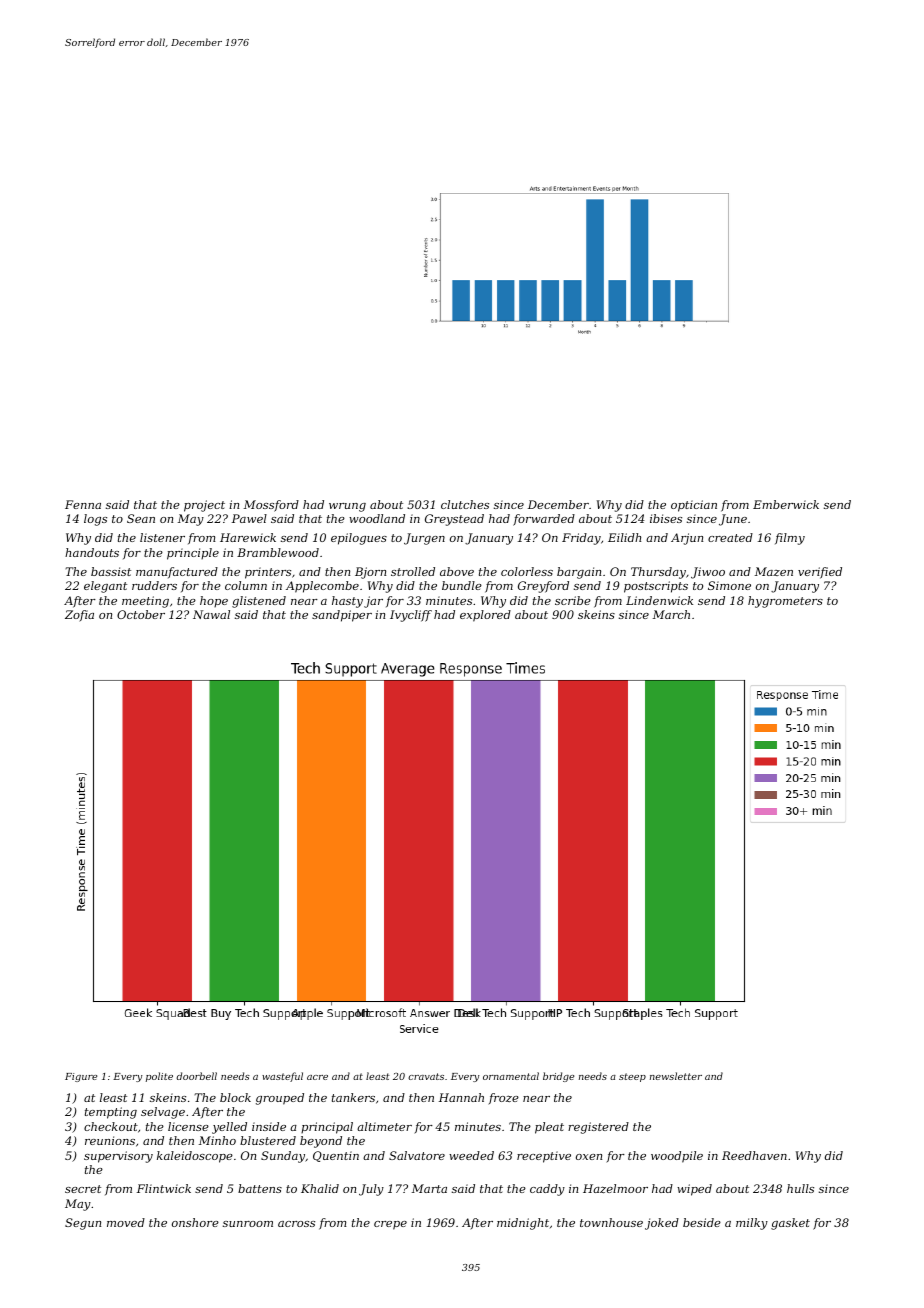 The image size is (924, 1308). Describe the element at coordinates (676, 1076) in the page. I see `newsletter` at that location.
